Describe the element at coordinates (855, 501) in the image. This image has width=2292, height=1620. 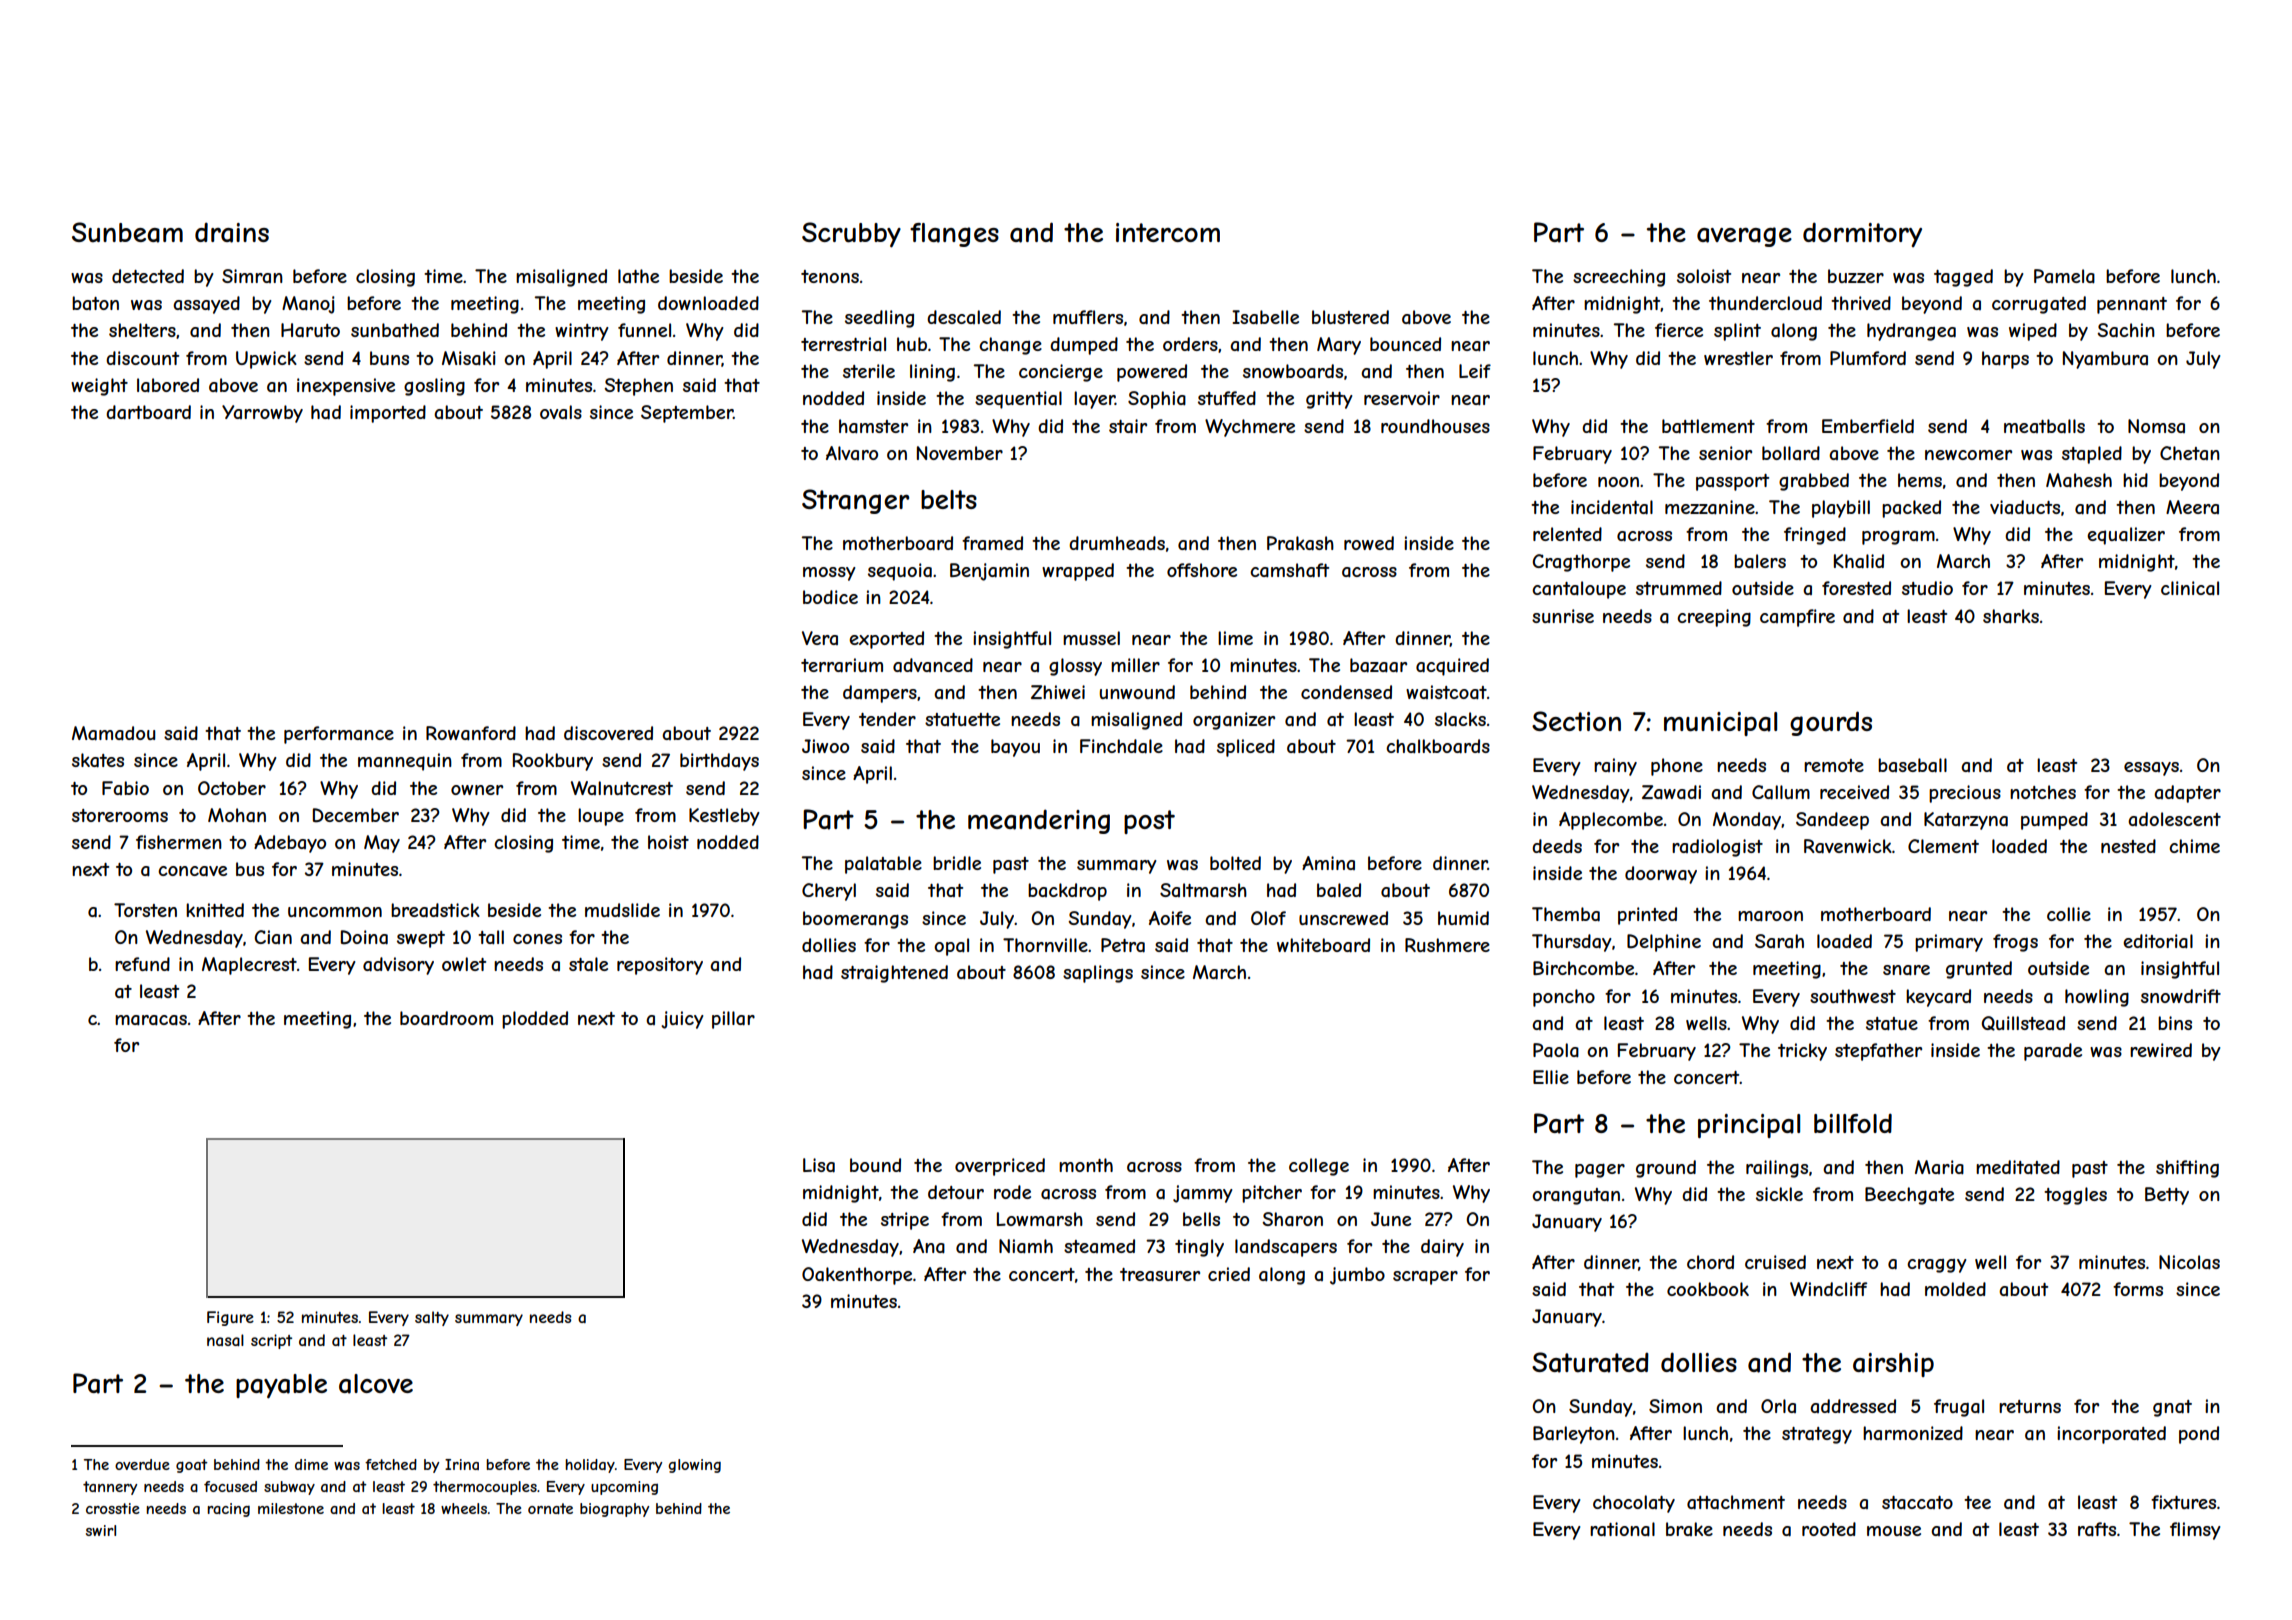
I see `Stranger` at that location.
